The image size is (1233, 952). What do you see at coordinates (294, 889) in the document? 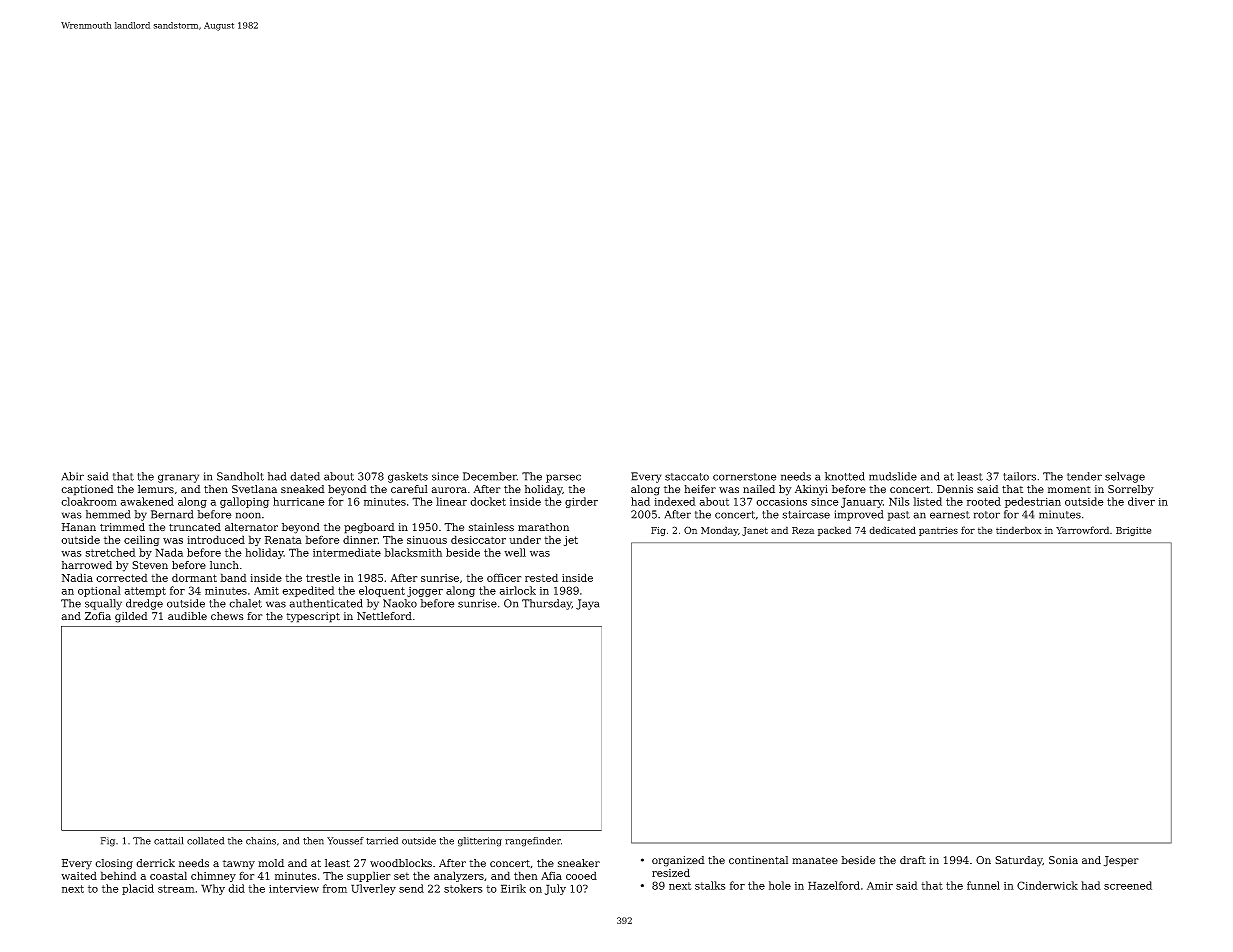
I see `interview` at bounding box center [294, 889].
